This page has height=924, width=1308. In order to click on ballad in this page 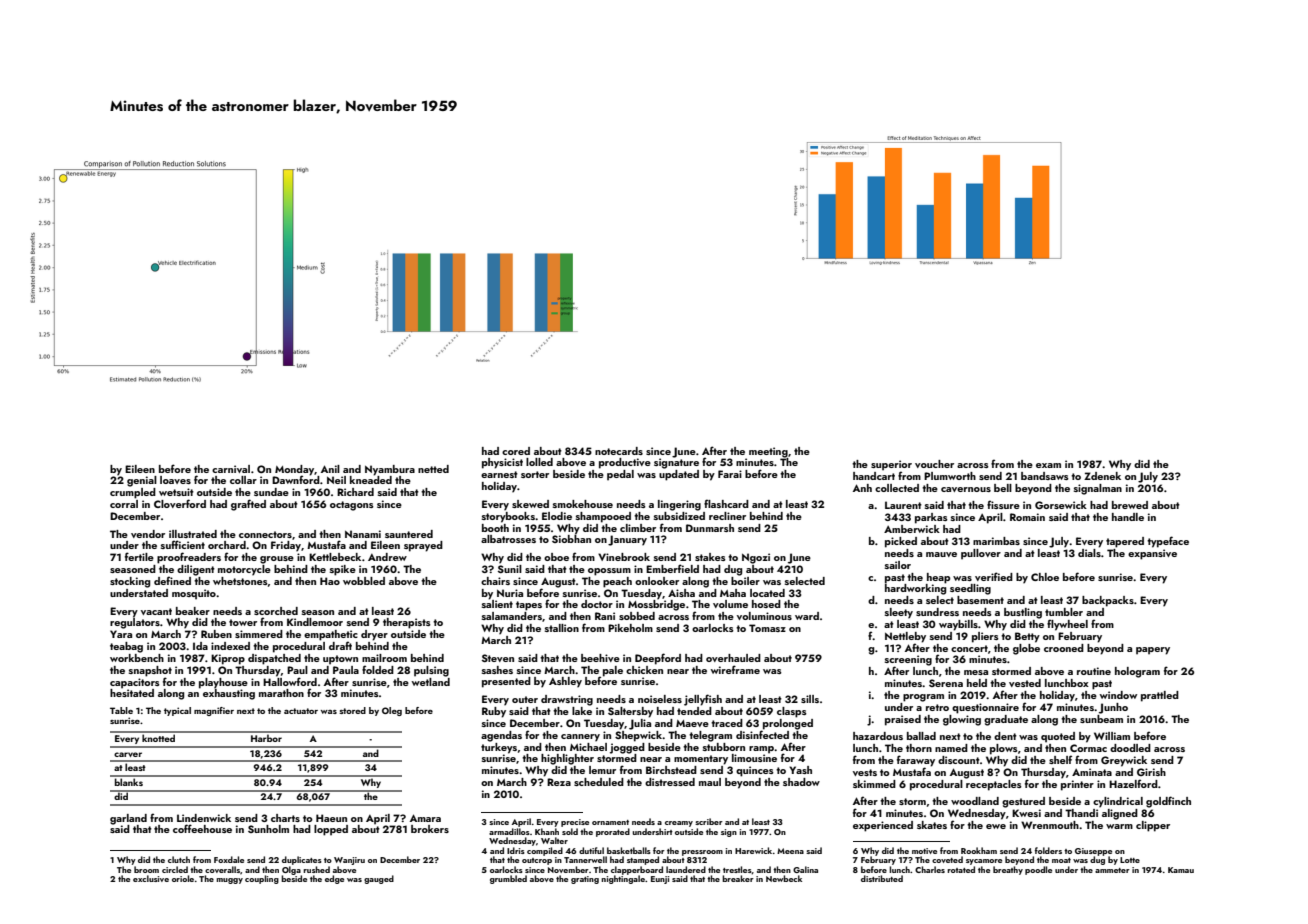, I will do `click(921, 736)`.
